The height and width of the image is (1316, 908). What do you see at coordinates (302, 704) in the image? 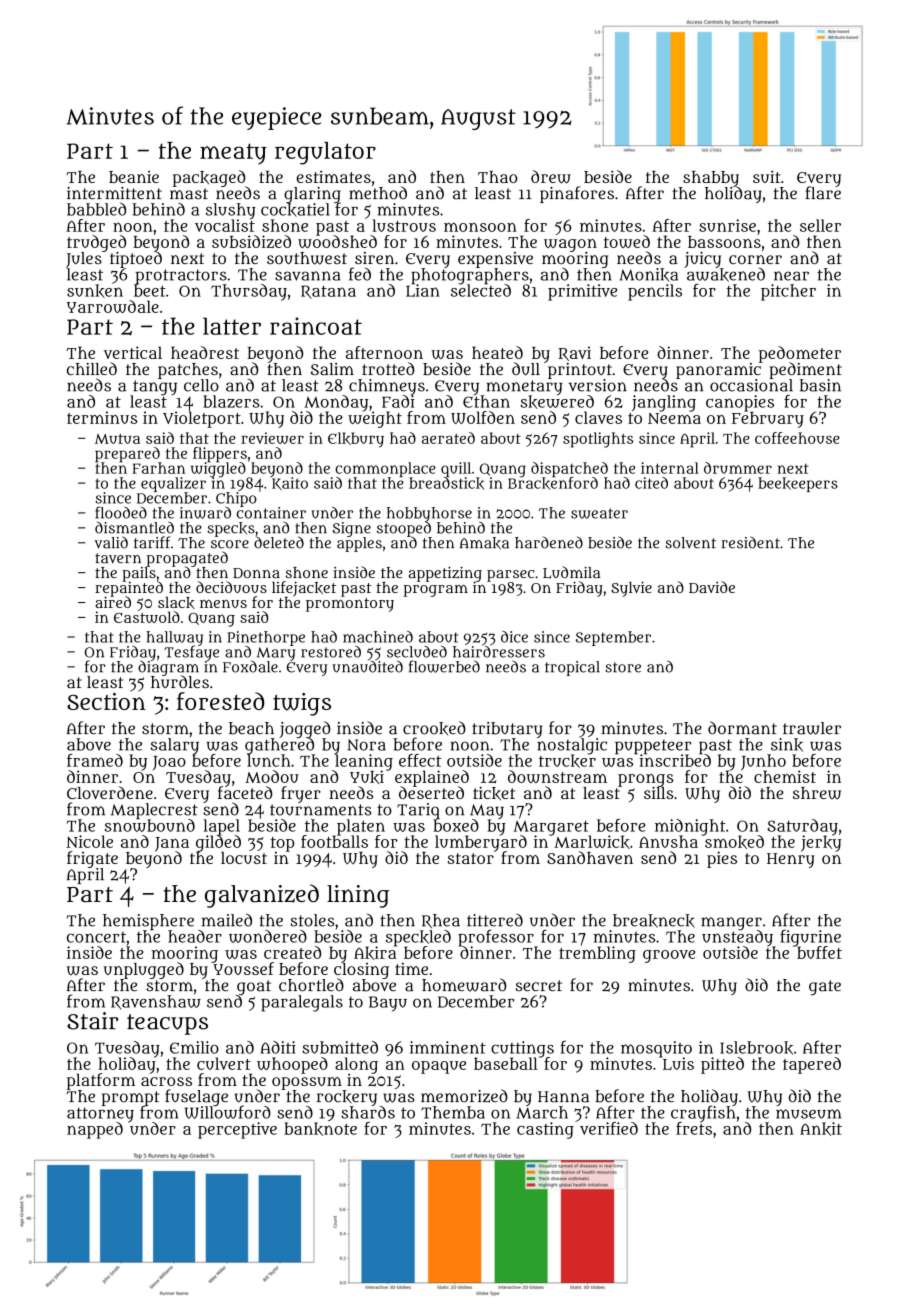
I see `twigs` at bounding box center [302, 704].
